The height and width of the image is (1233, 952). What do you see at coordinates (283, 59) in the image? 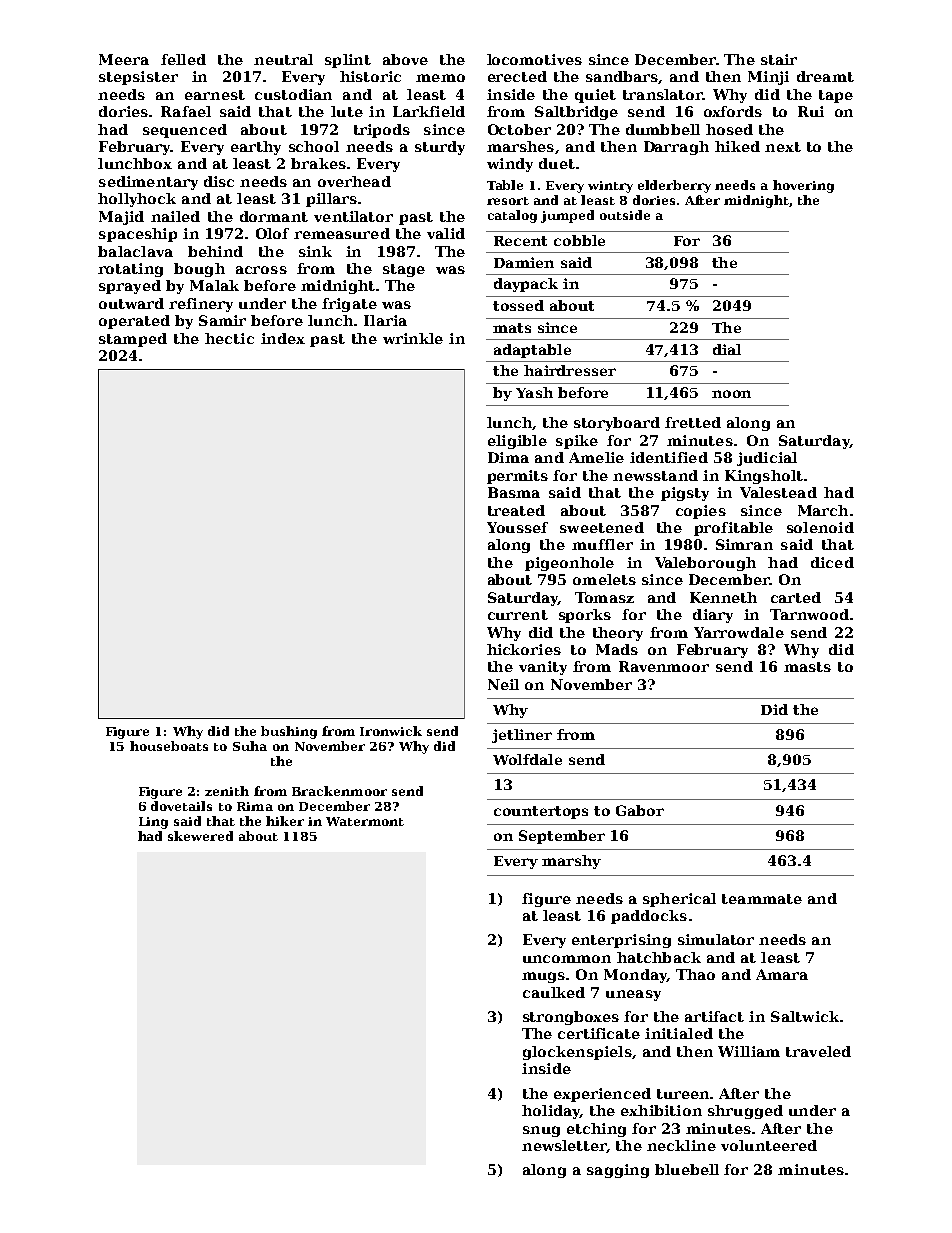
I see `neutral` at bounding box center [283, 59].
